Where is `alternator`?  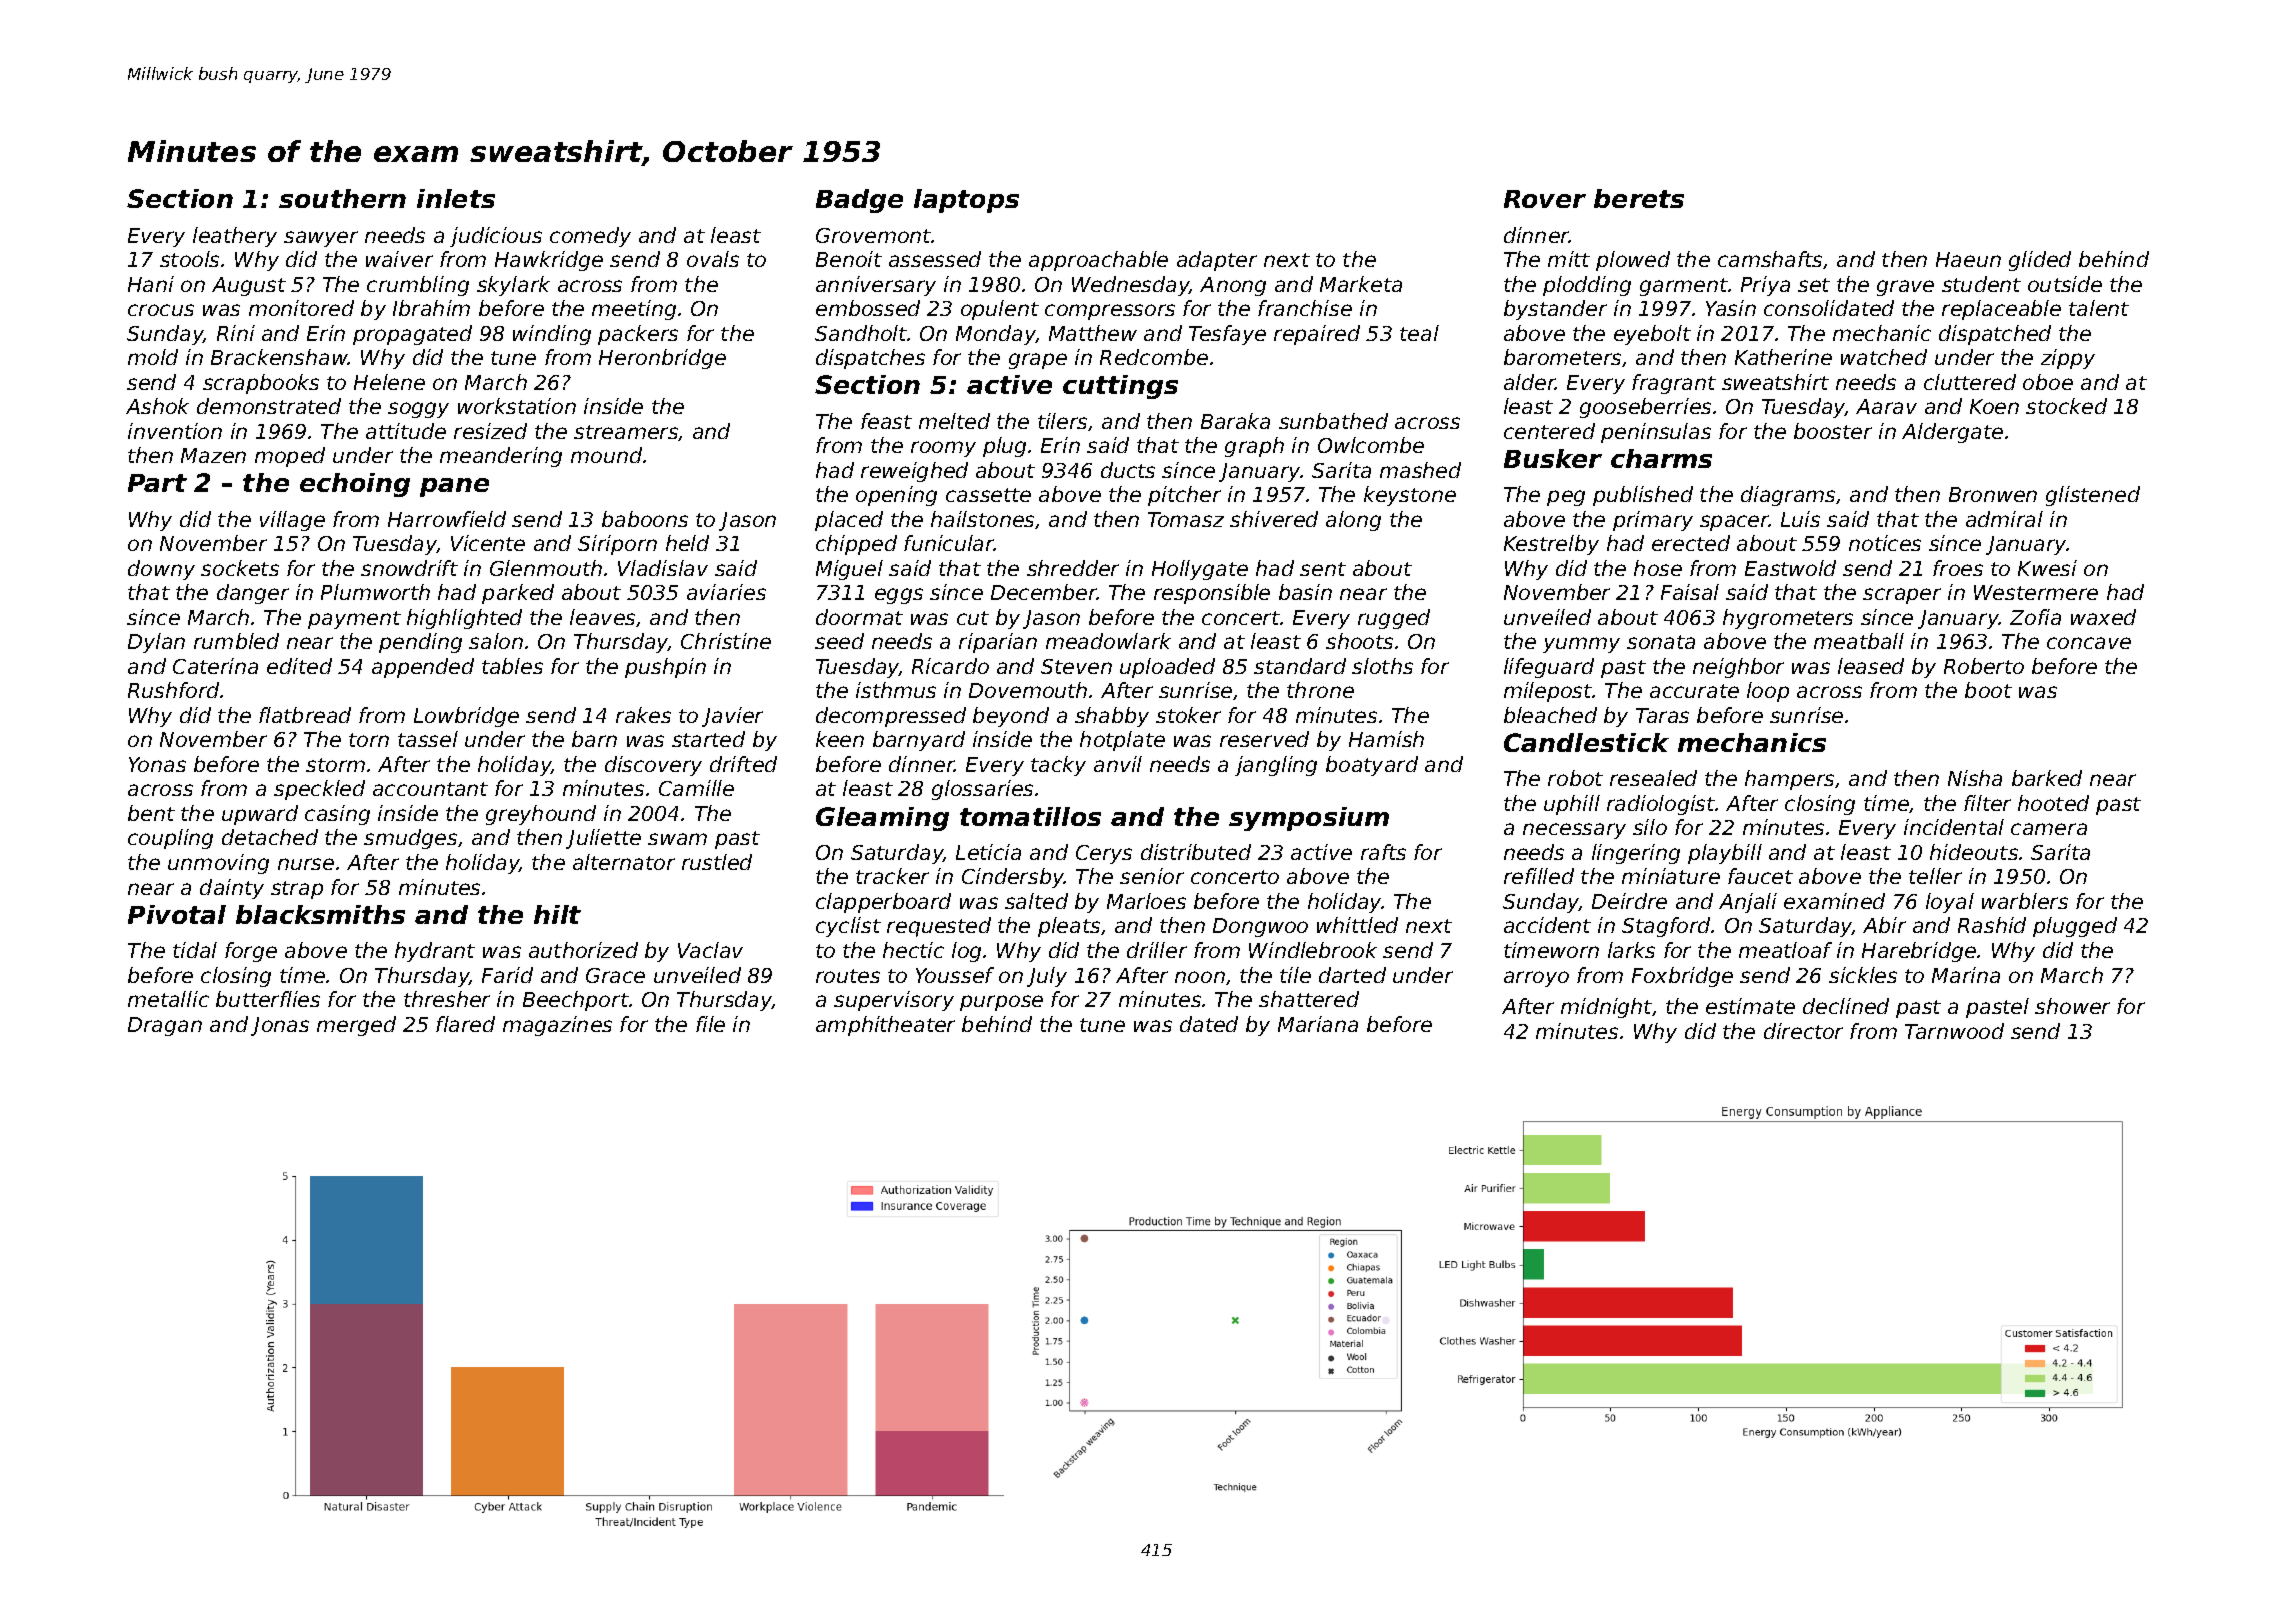
alternator is located at coordinates (624, 862).
